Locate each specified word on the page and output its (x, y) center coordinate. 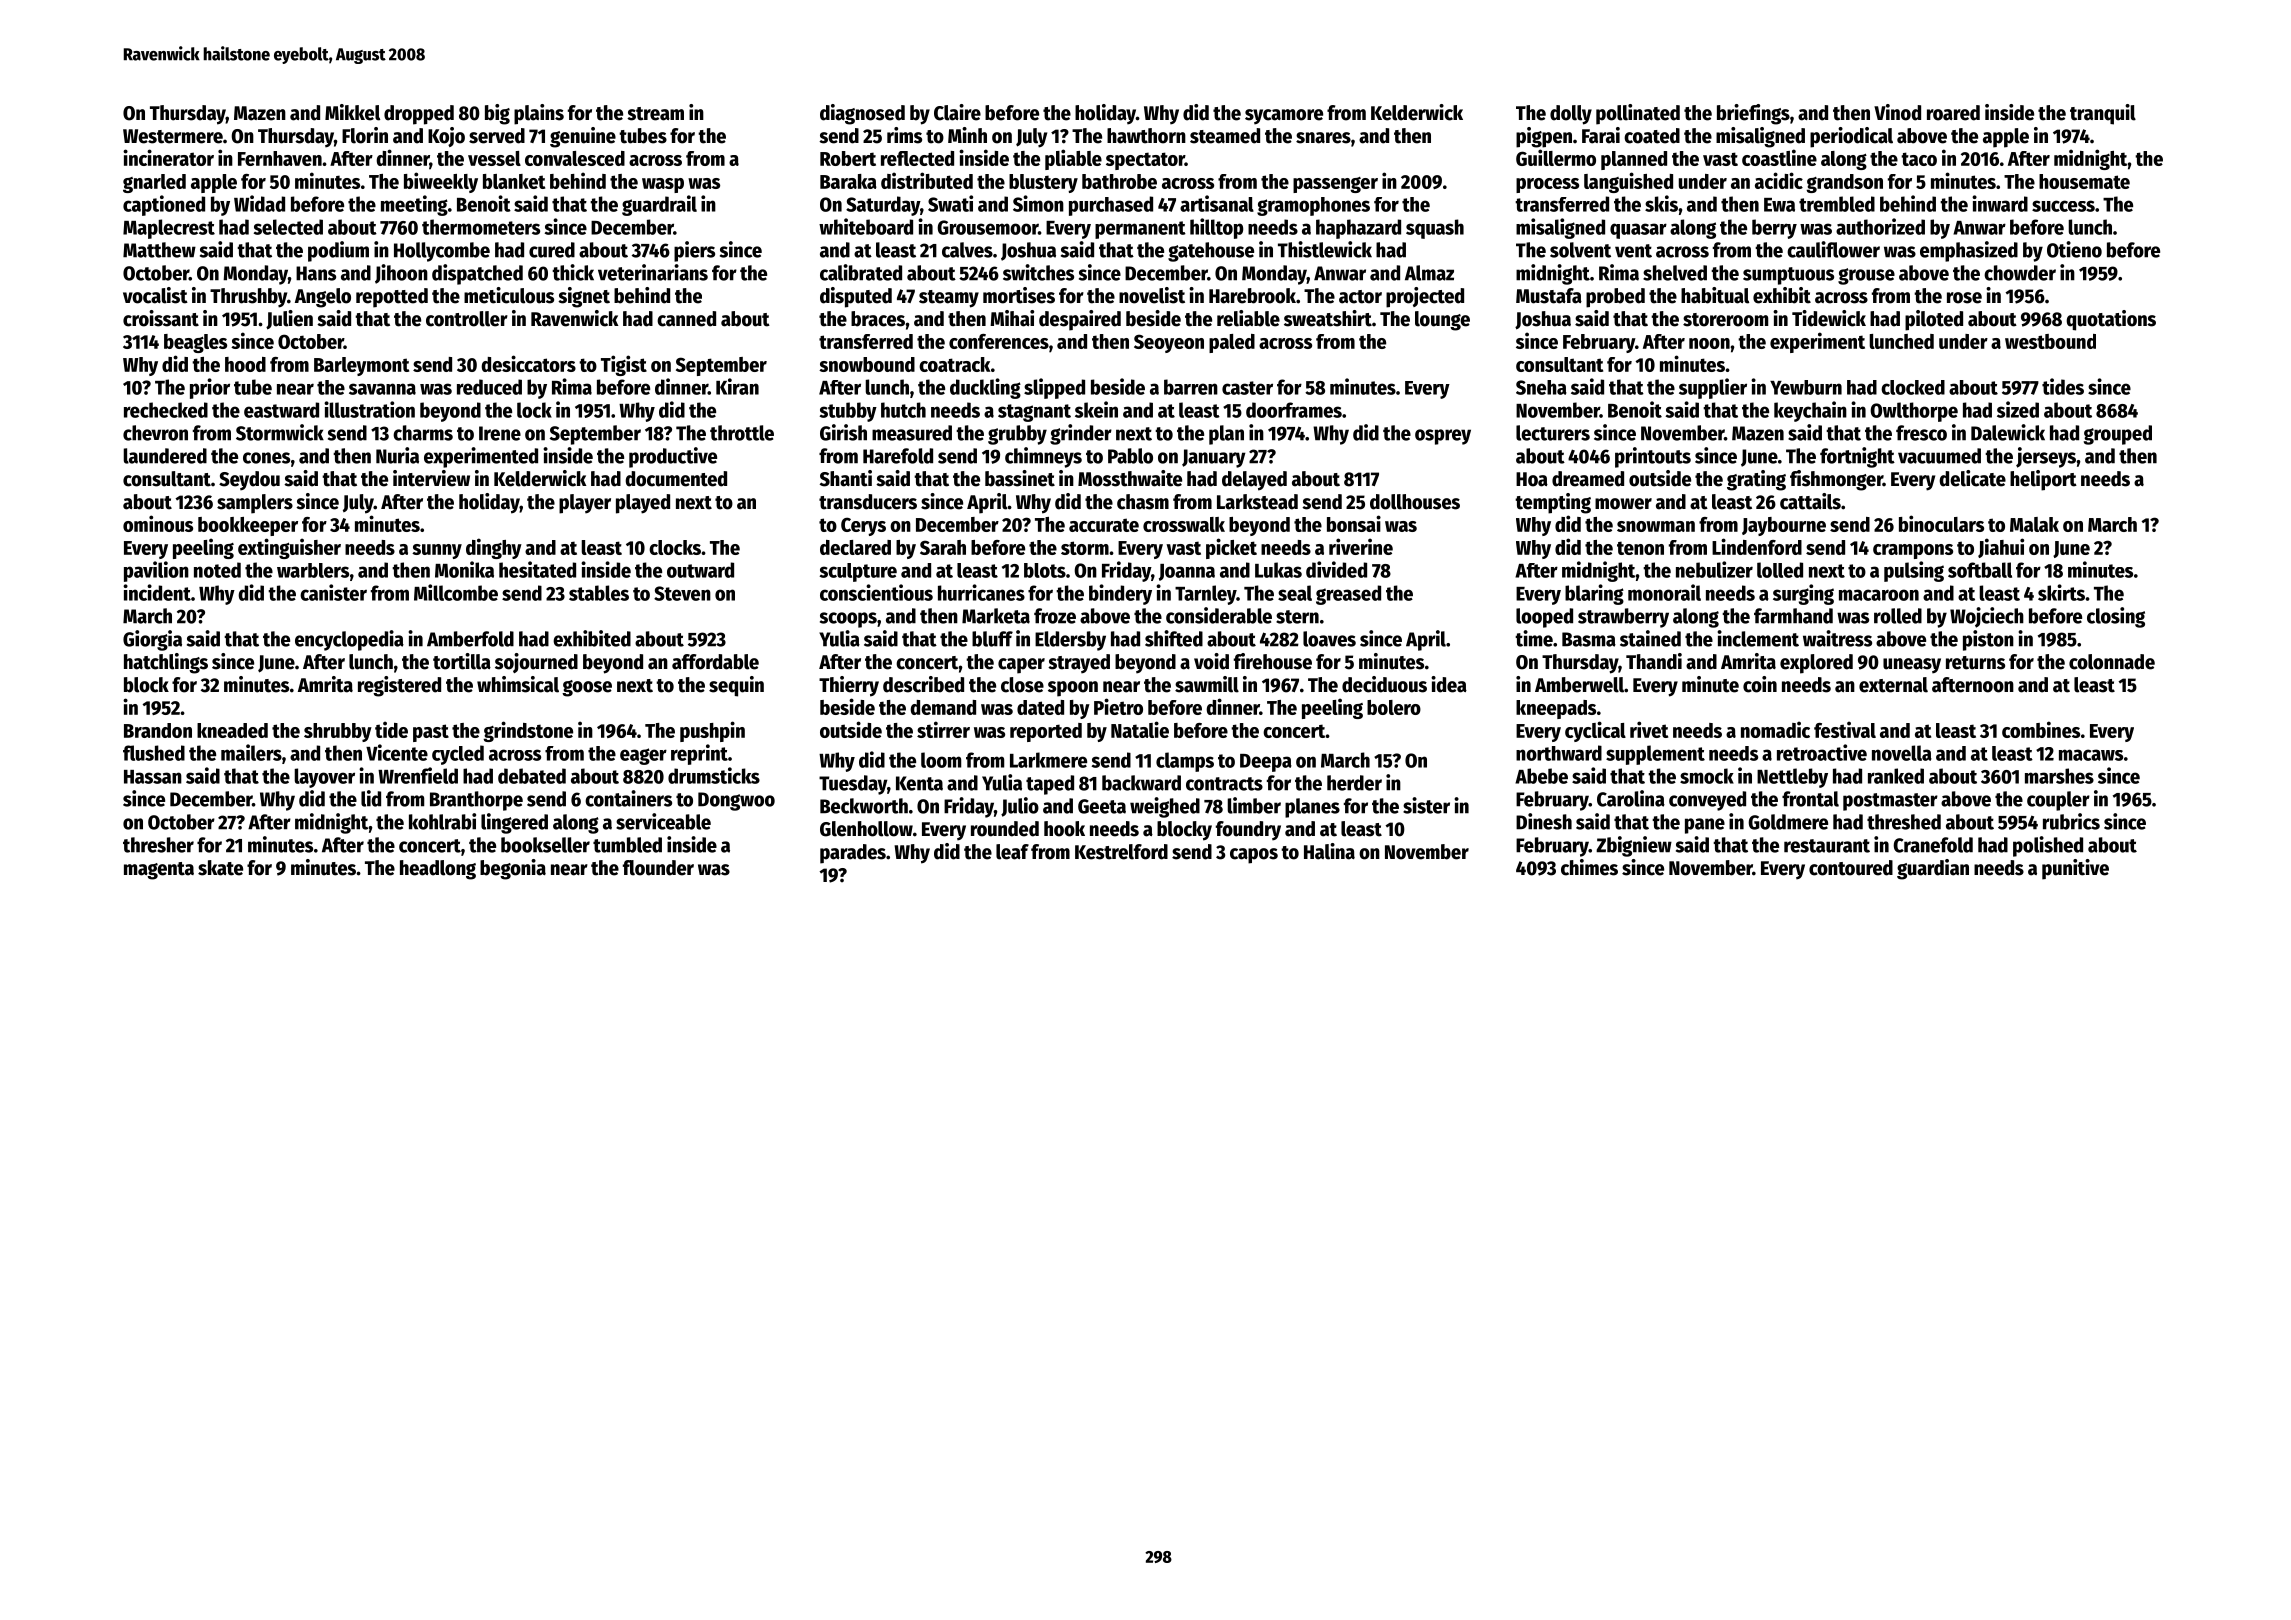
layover (324, 778)
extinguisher (289, 548)
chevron (155, 433)
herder (1354, 783)
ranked (1896, 776)
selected (288, 227)
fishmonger (1836, 480)
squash (1435, 229)
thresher (158, 845)
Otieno (2074, 249)
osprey (1443, 437)
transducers (868, 502)
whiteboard (866, 226)
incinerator (168, 157)
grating (1756, 480)
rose (1964, 298)
